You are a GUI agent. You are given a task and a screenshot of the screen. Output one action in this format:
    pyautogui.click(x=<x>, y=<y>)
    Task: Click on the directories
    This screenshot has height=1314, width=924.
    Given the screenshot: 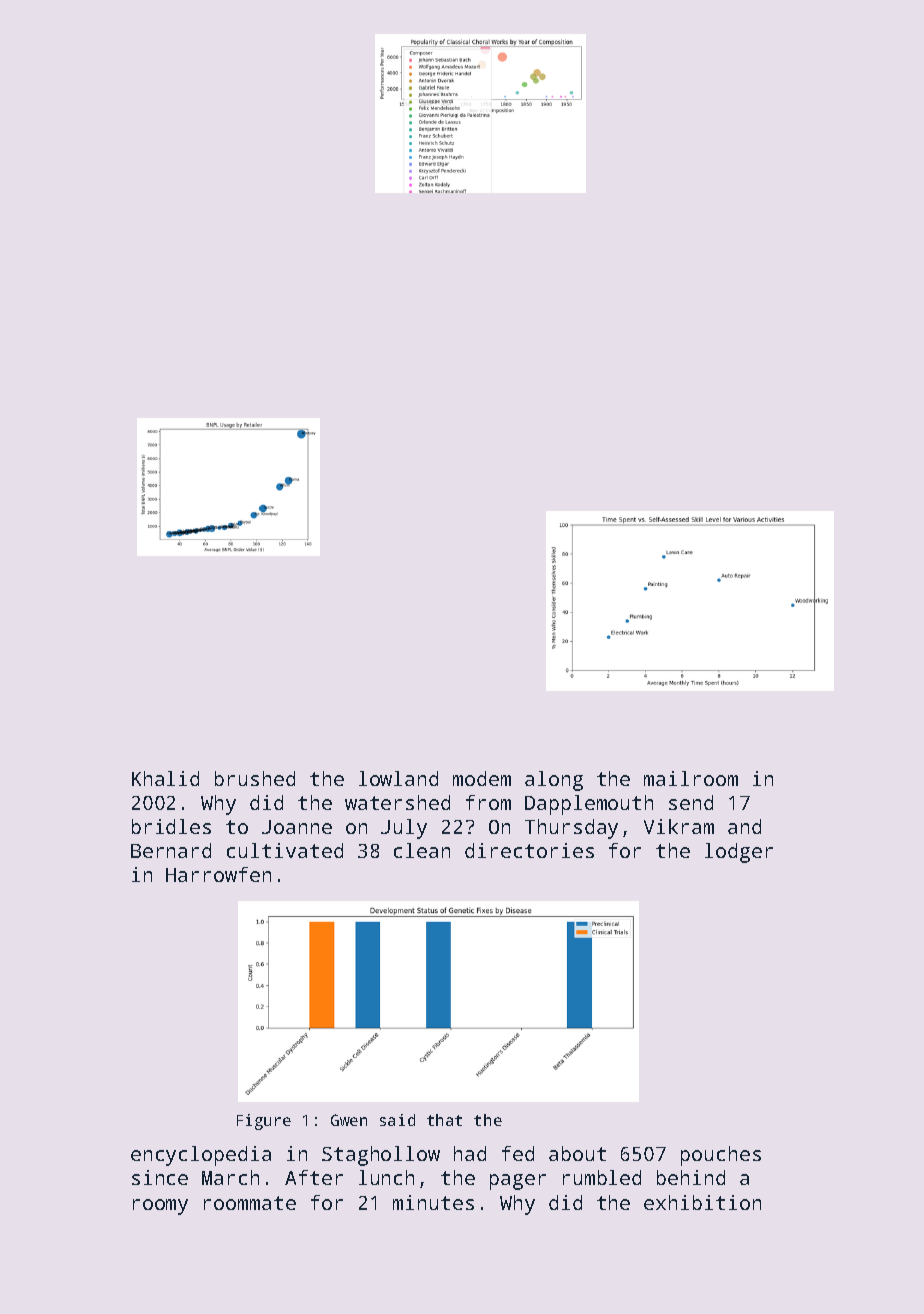 What is the action you would take?
    pyautogui.click(x=529, y=850)
